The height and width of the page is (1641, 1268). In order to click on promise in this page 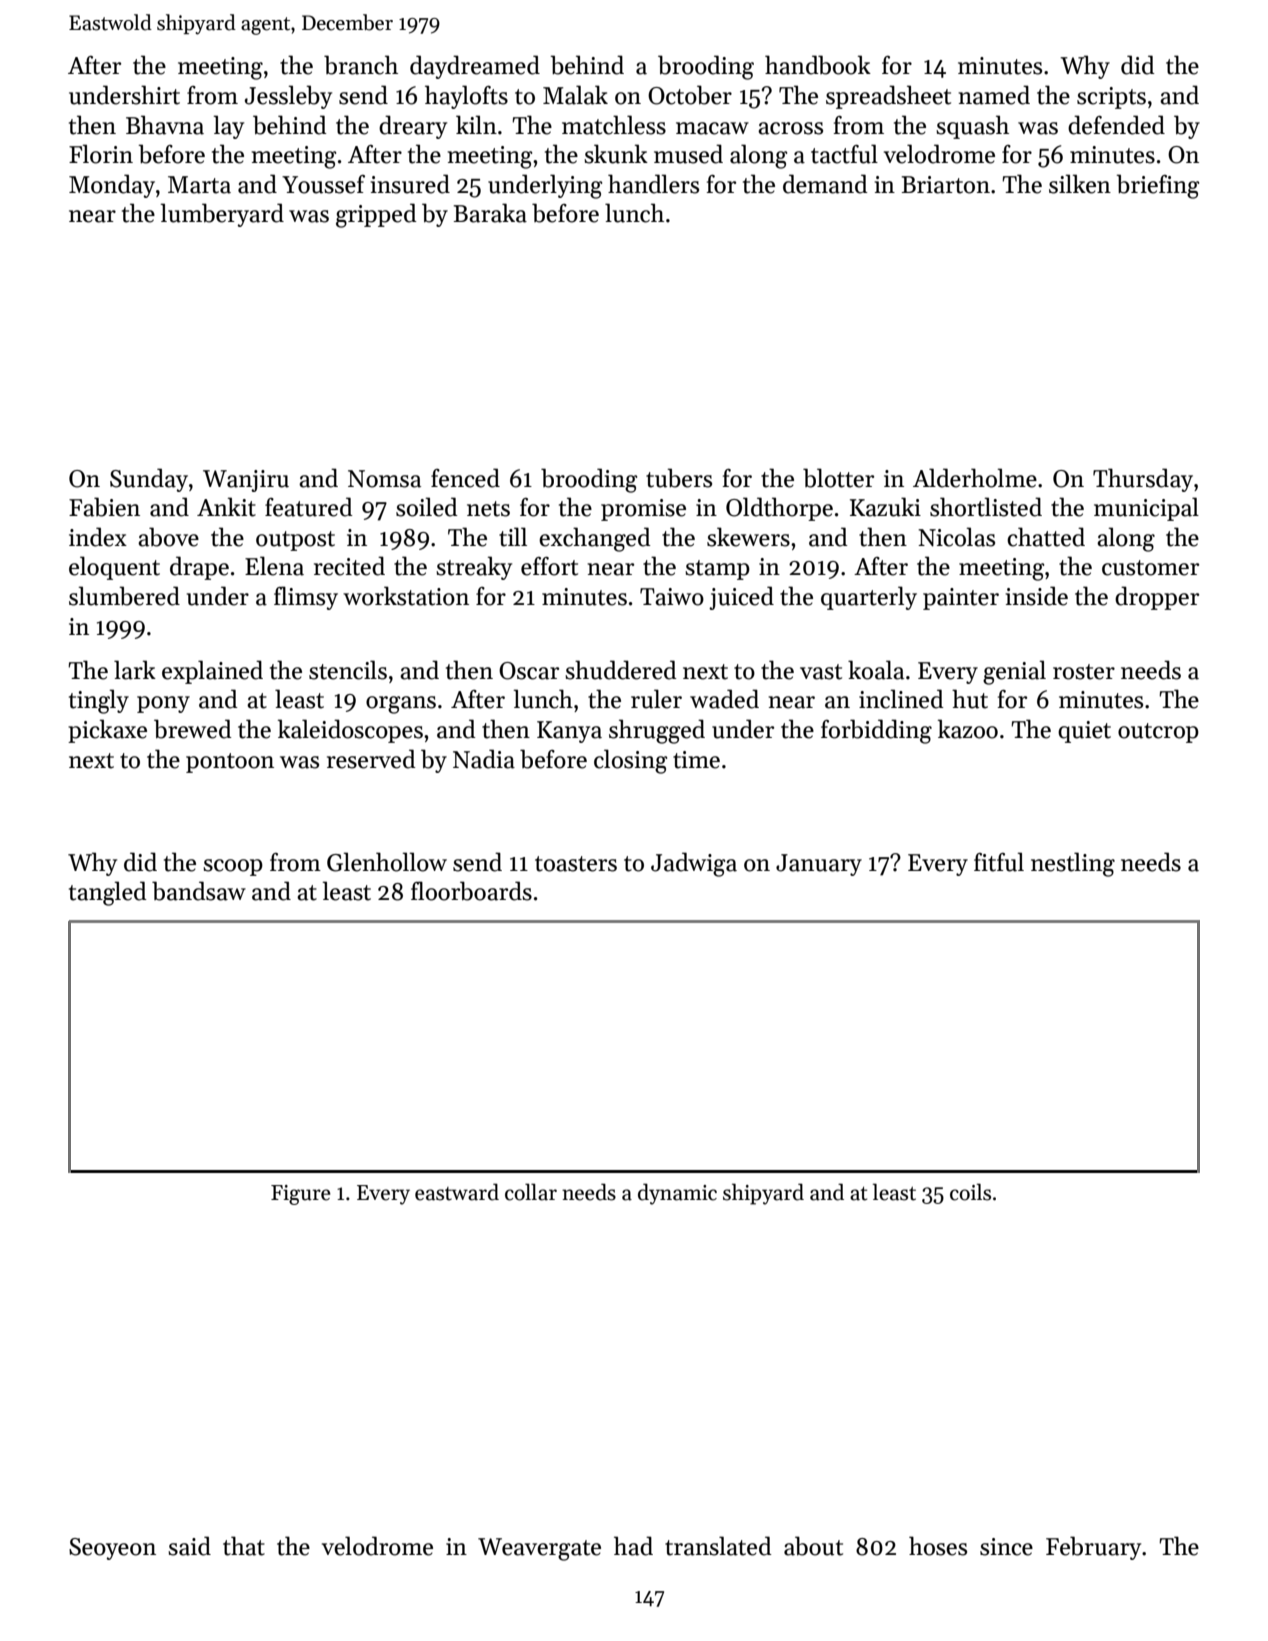, I will do `click(643, 510)`.
